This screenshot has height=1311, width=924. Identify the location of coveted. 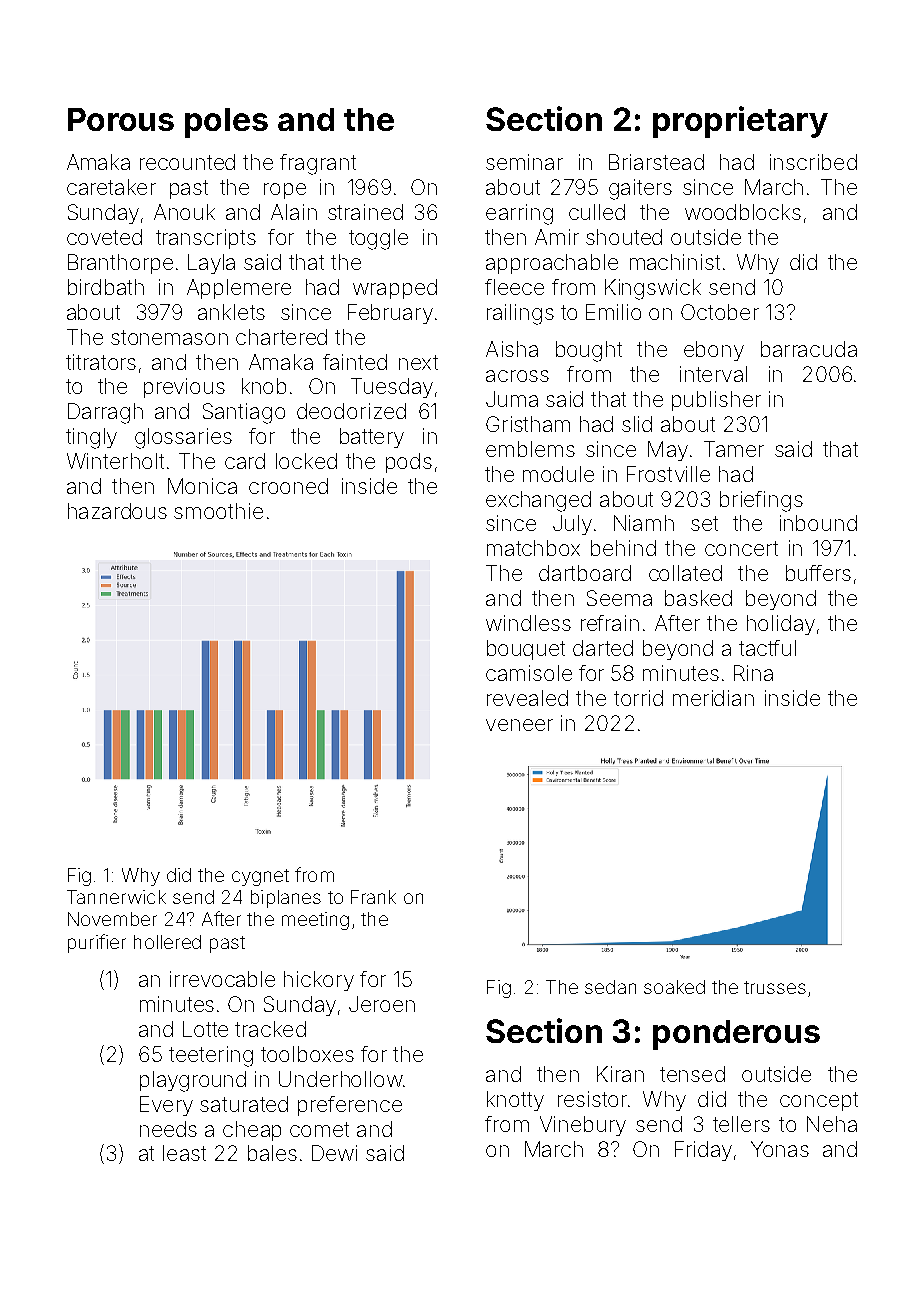
(104, 237).
